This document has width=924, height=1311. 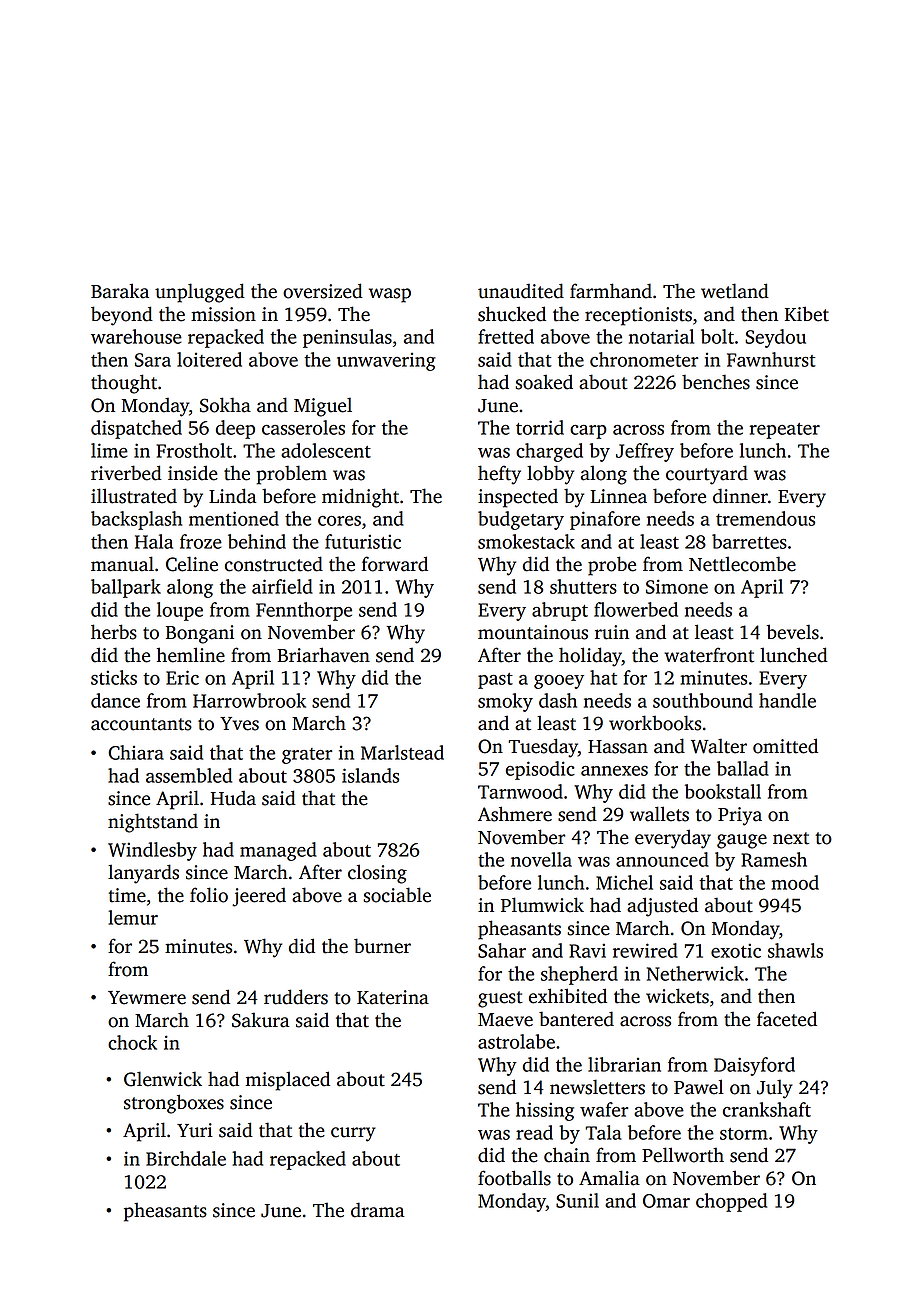 What do you see at coordinates (136, 336) in the document?
I see `warehouse` at bounding box center [136, 336].
